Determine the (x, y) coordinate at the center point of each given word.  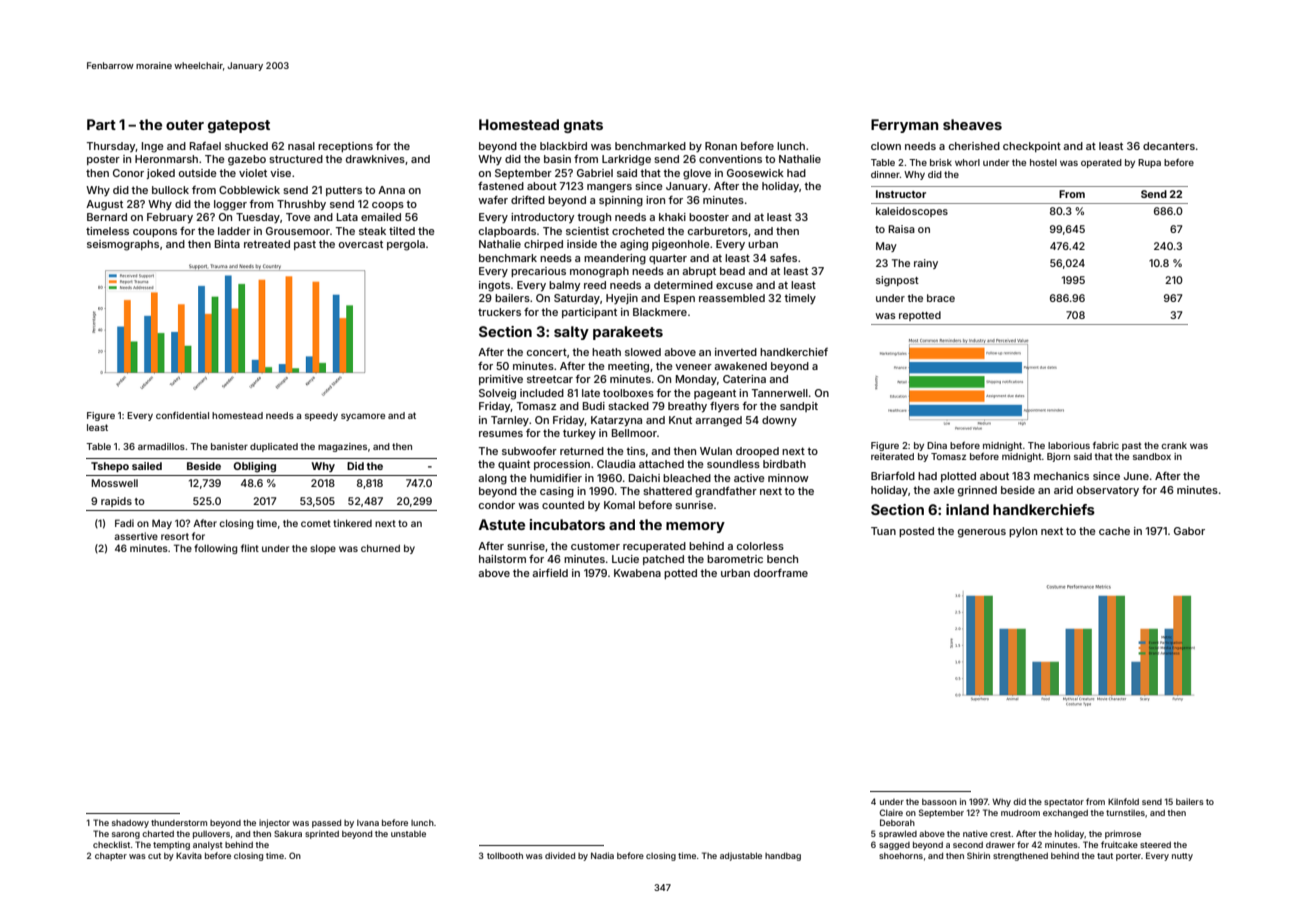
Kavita (189, 855)
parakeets (628, 333)
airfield (550, 573)
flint (250, 548)
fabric (1106, 445)
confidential (182, 415)
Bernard (107, 217)
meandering (615, 259)
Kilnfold (1123, 801)
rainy (926, 264)
